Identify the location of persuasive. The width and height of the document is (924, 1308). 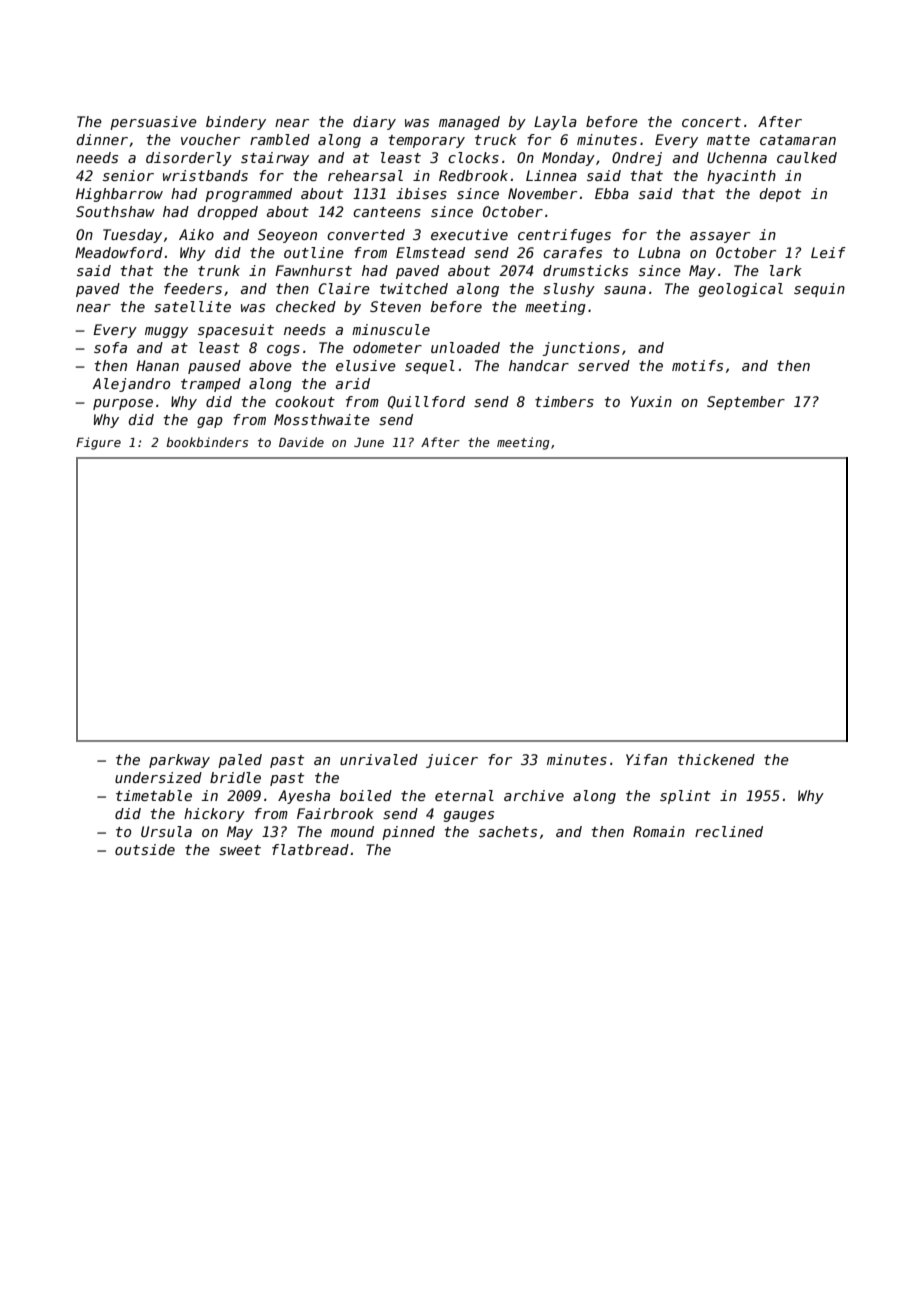
(153, 123).
